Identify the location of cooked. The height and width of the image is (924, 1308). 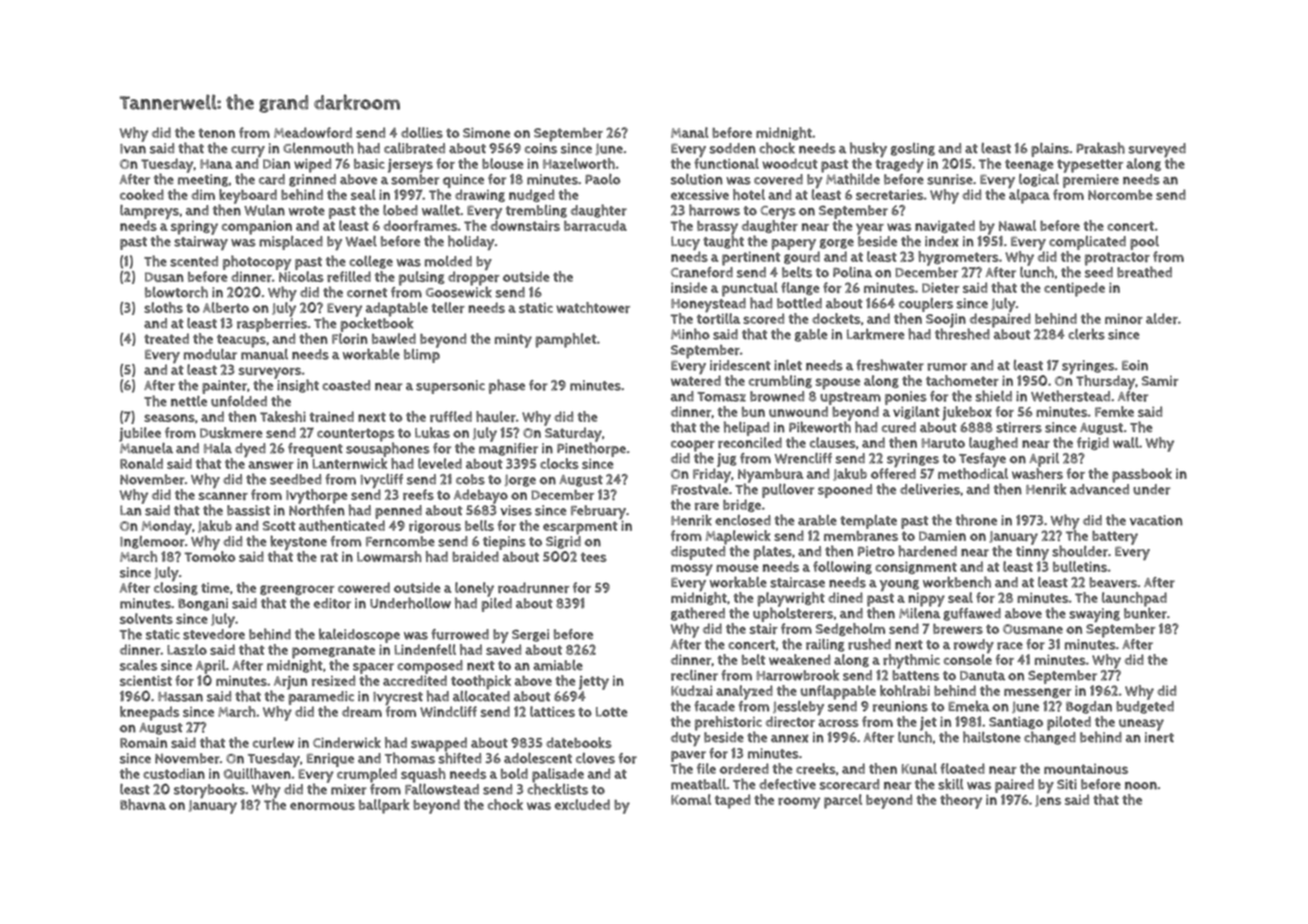
(142, 194).
